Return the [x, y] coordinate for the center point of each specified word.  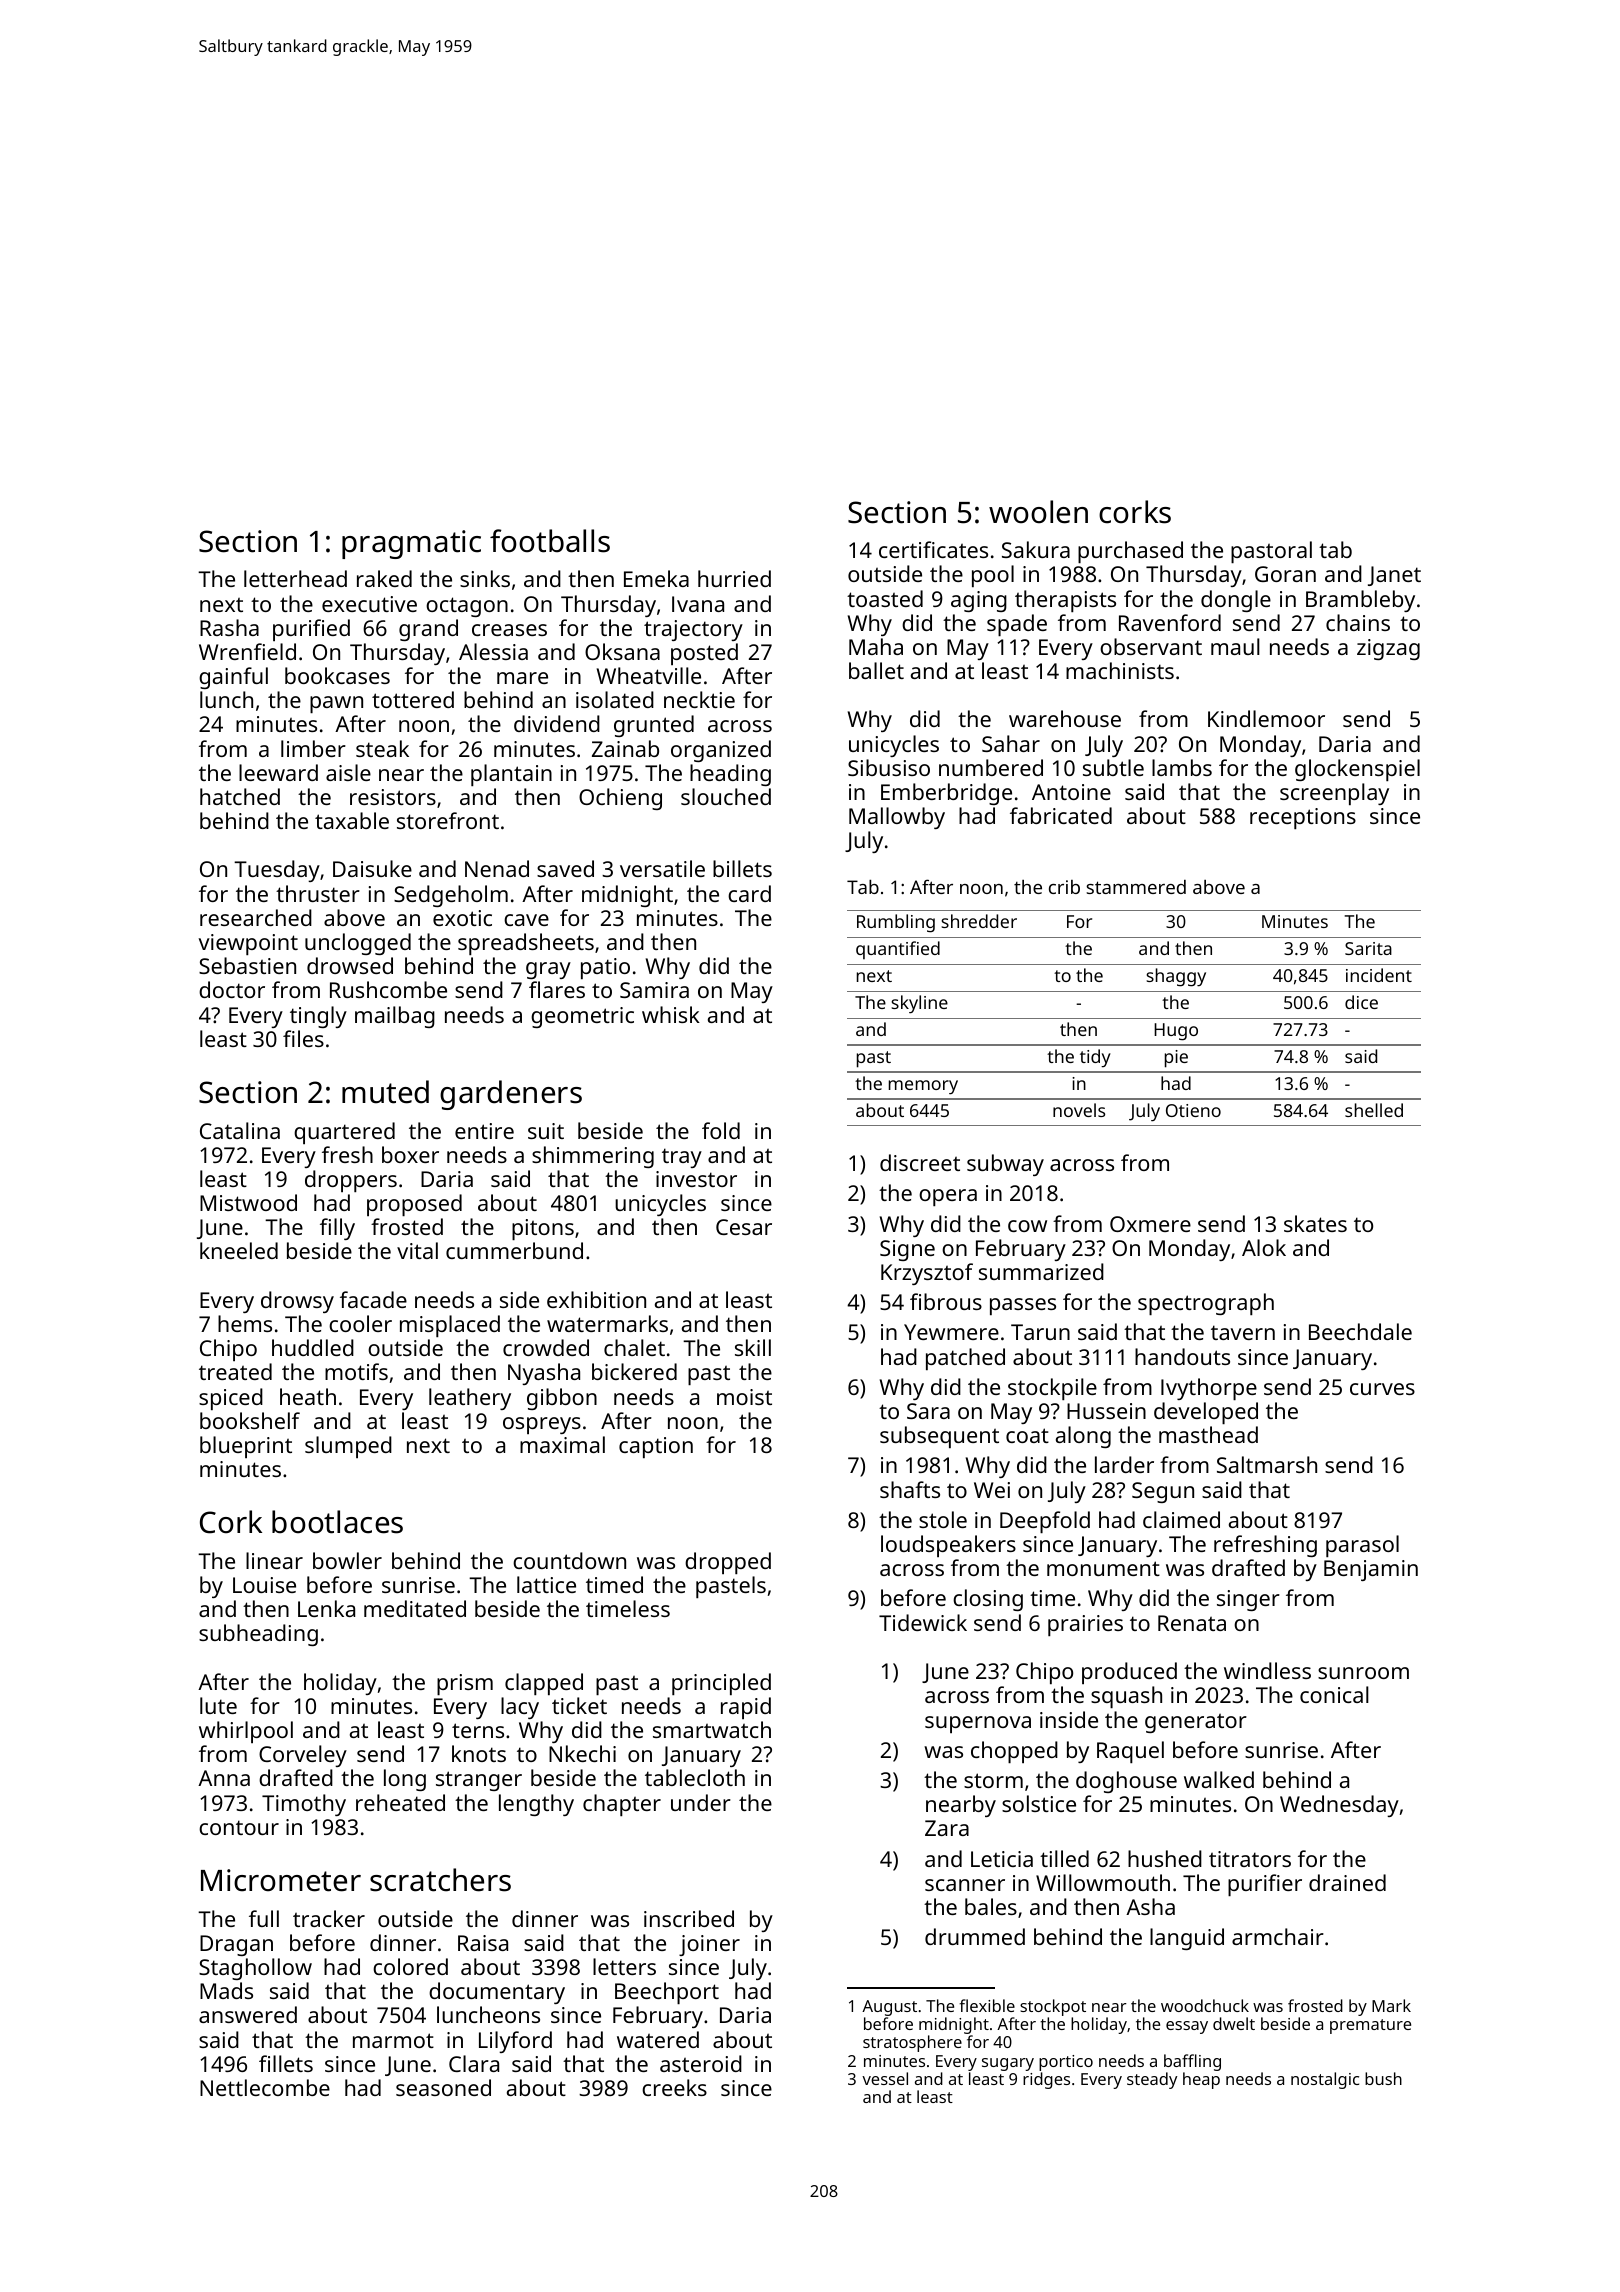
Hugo [1176, 1032]
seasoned [443, 2087]
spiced [231, 1399]
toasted [885, 598]
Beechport [667, 1993]
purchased [1130, 552]
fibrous [946, 1301]
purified [311, 630]
